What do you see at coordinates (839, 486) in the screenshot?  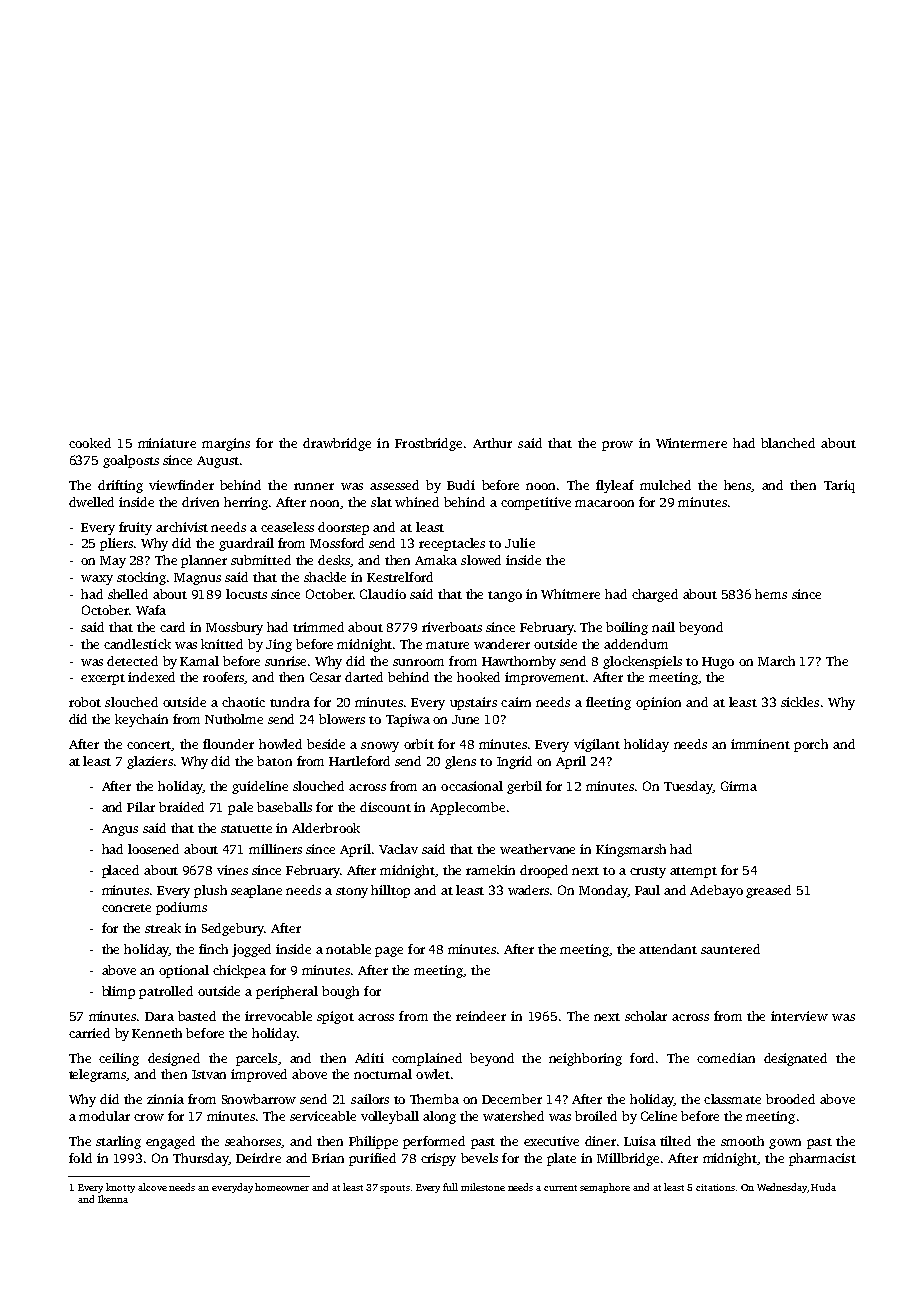 I see `Tariq` at bounding box center [839, 486].
